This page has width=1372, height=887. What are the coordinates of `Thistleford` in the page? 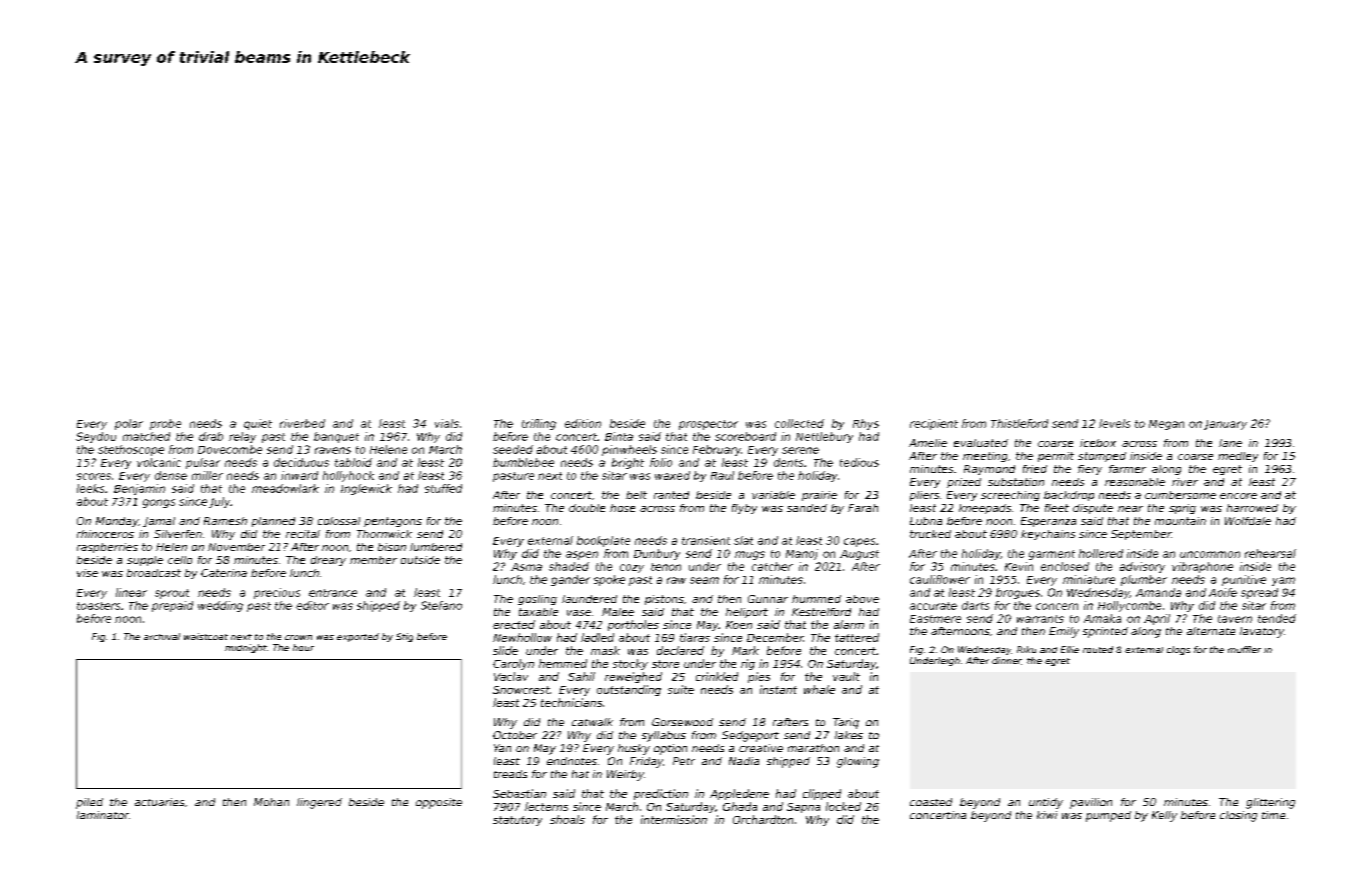 It's located at (1019, 423).
